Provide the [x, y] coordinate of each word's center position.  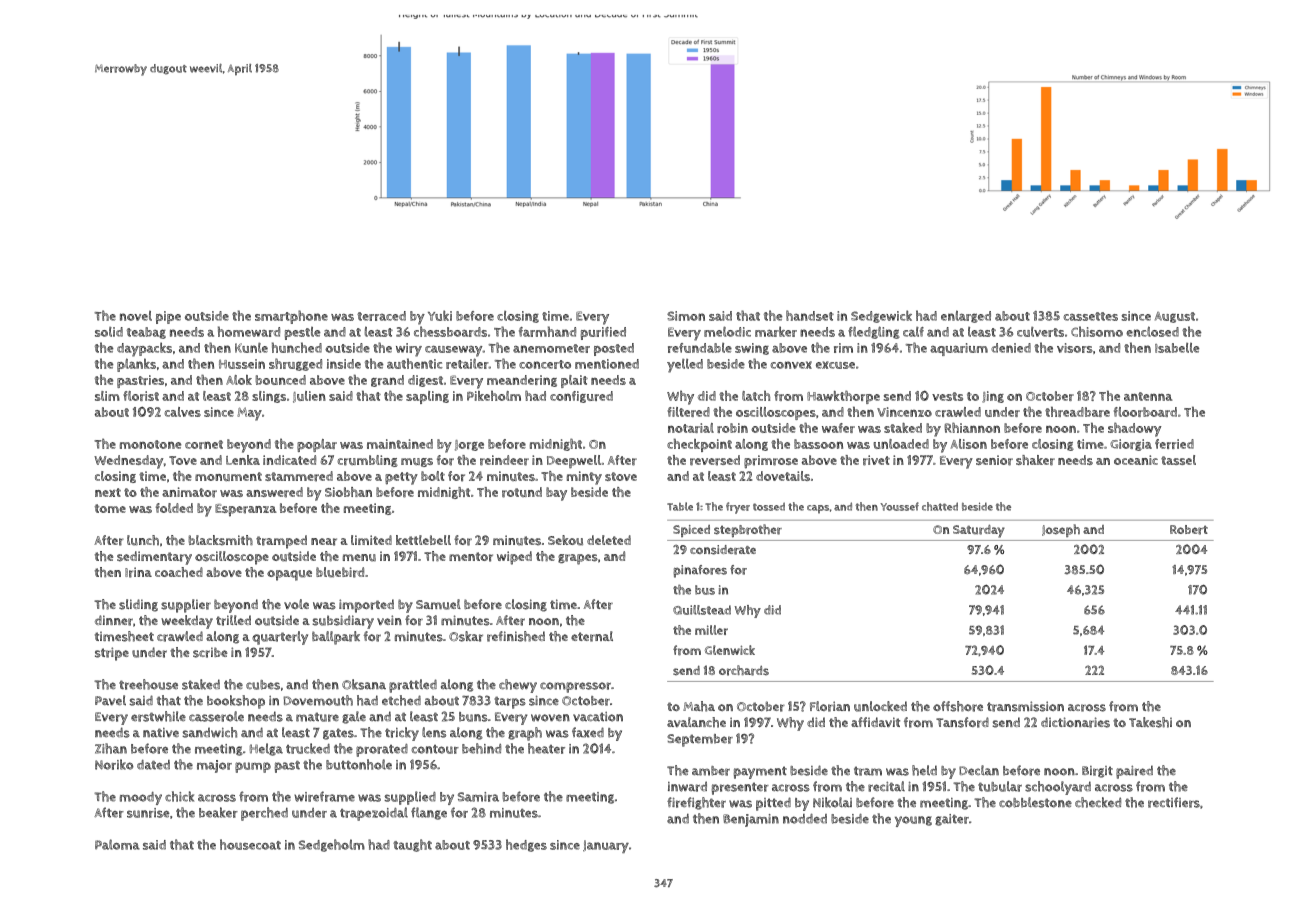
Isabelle [1177, 348]
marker [776, 331]
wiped [514, 558]
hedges [526, 845]
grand [387, 381]
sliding [138, 605]
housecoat [250, 844]
